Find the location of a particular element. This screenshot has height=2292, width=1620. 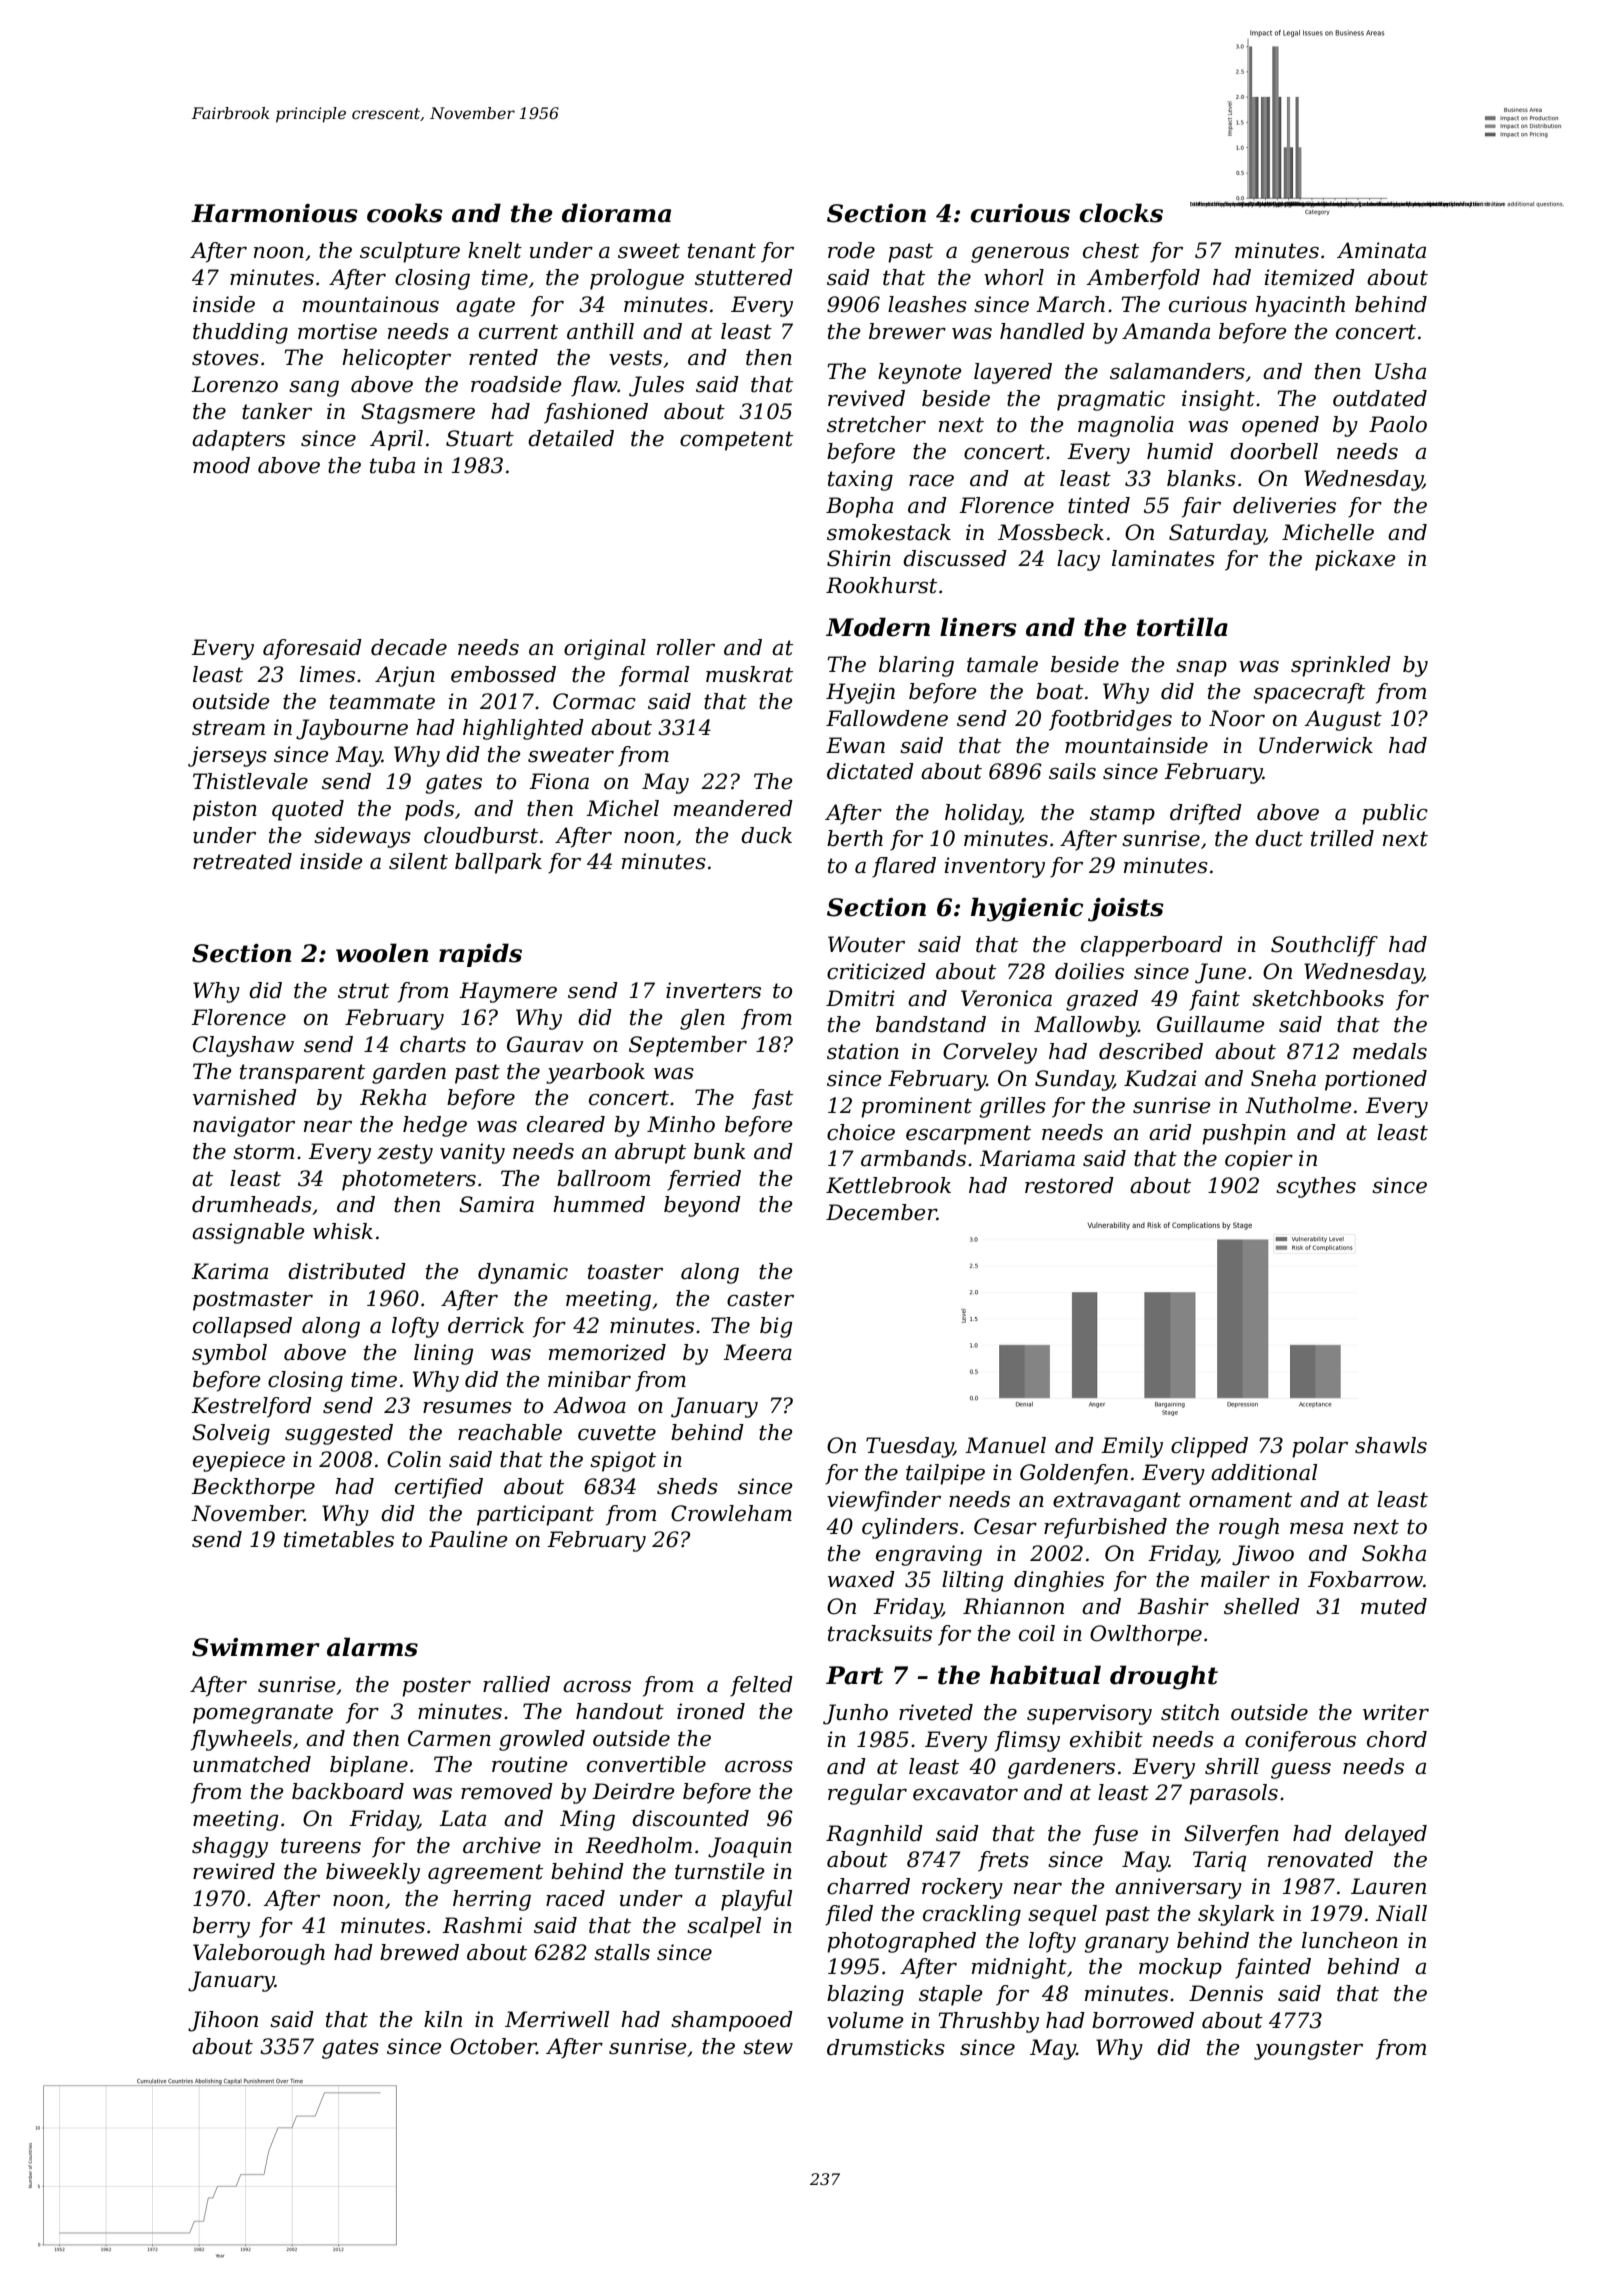

cooks is located at coordinates (405, 213).
